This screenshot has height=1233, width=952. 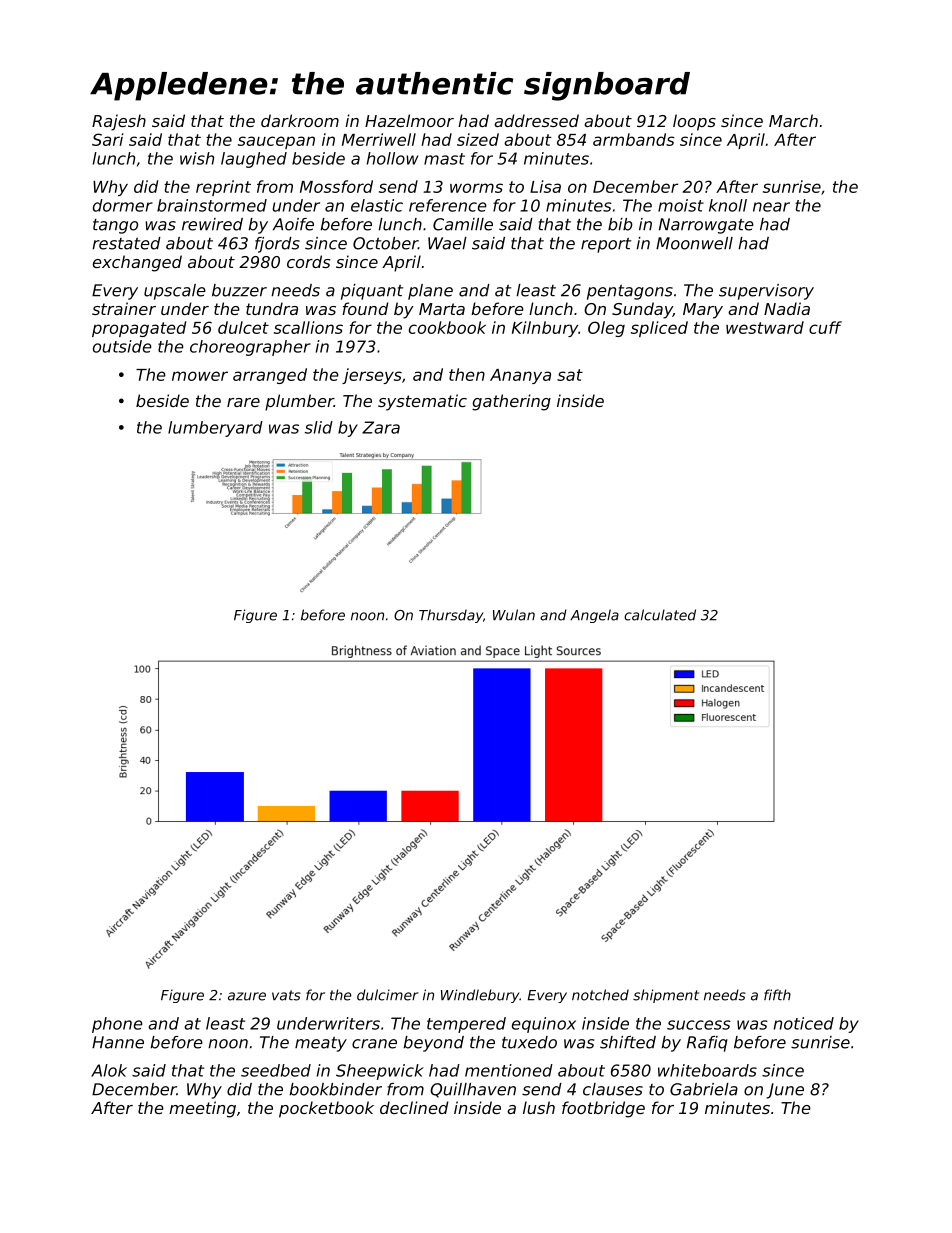 I want to click on Moonwell, so click(x=694, y=243).
